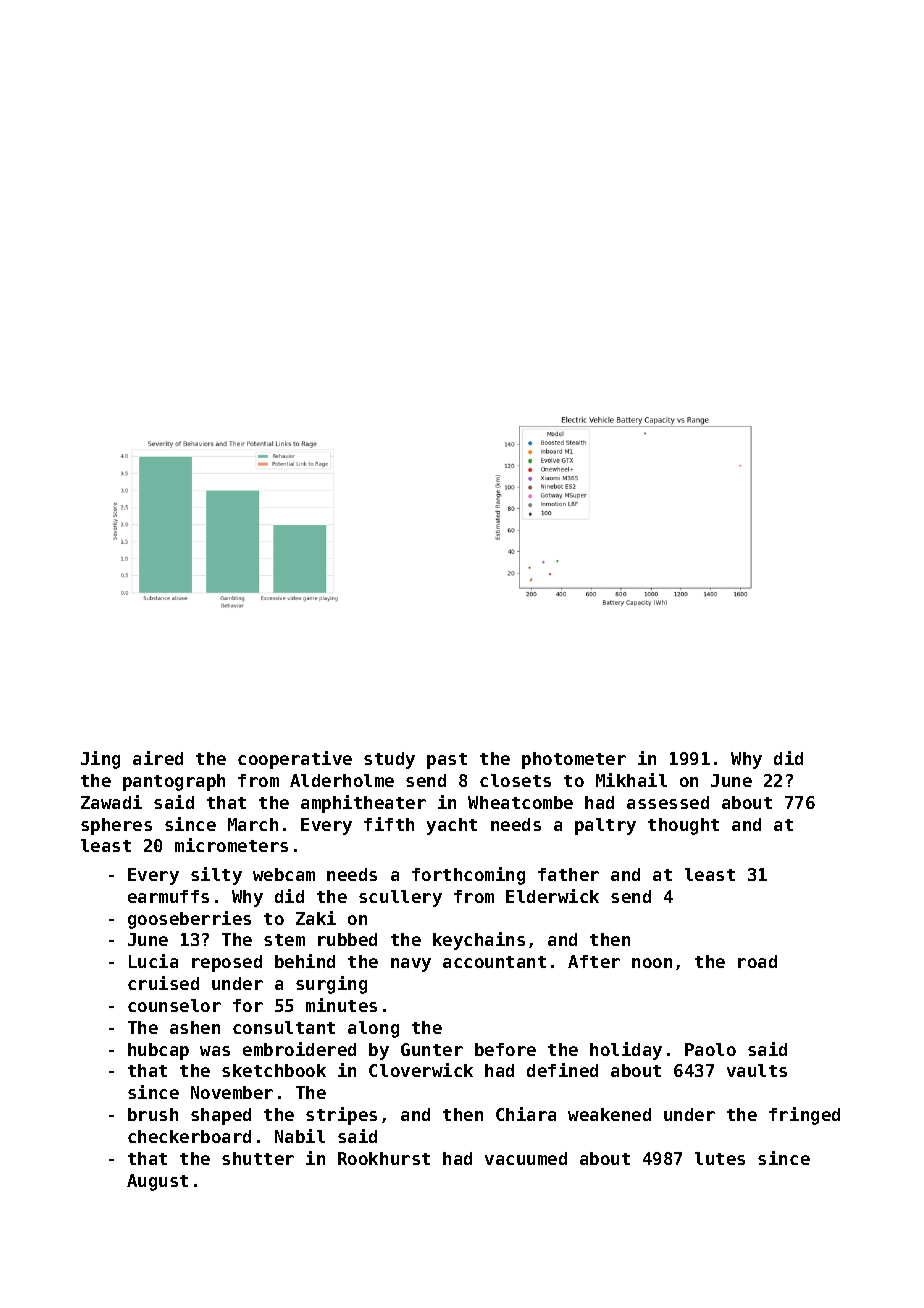  Describe the element at coordinates (574, 760) in the screenshot. I see `photometer` at that location.
